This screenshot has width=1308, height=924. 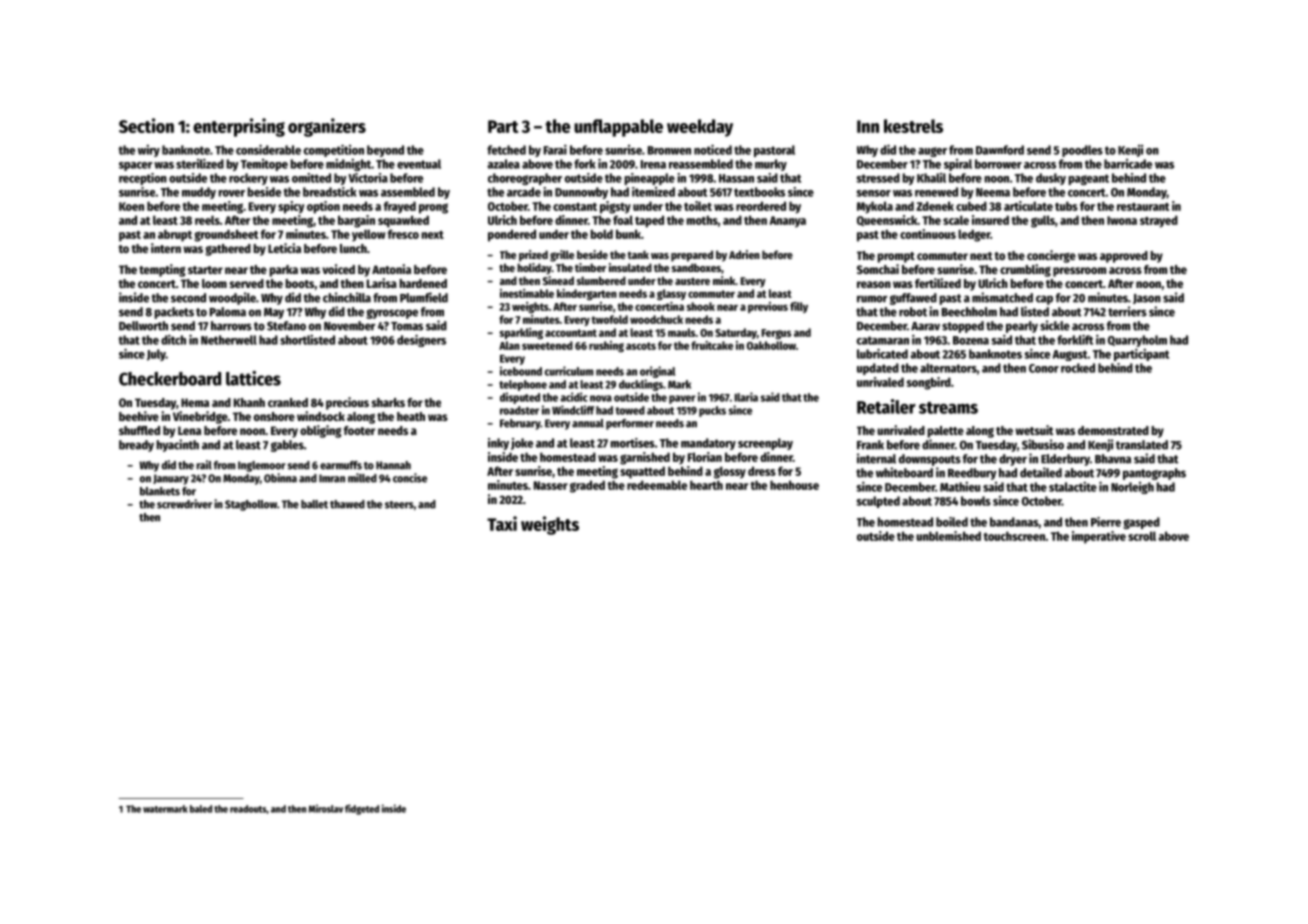 What do you see at coordinates (399, 505) in the screenshot?
I see `steers` at bounding box center [399, 505].
